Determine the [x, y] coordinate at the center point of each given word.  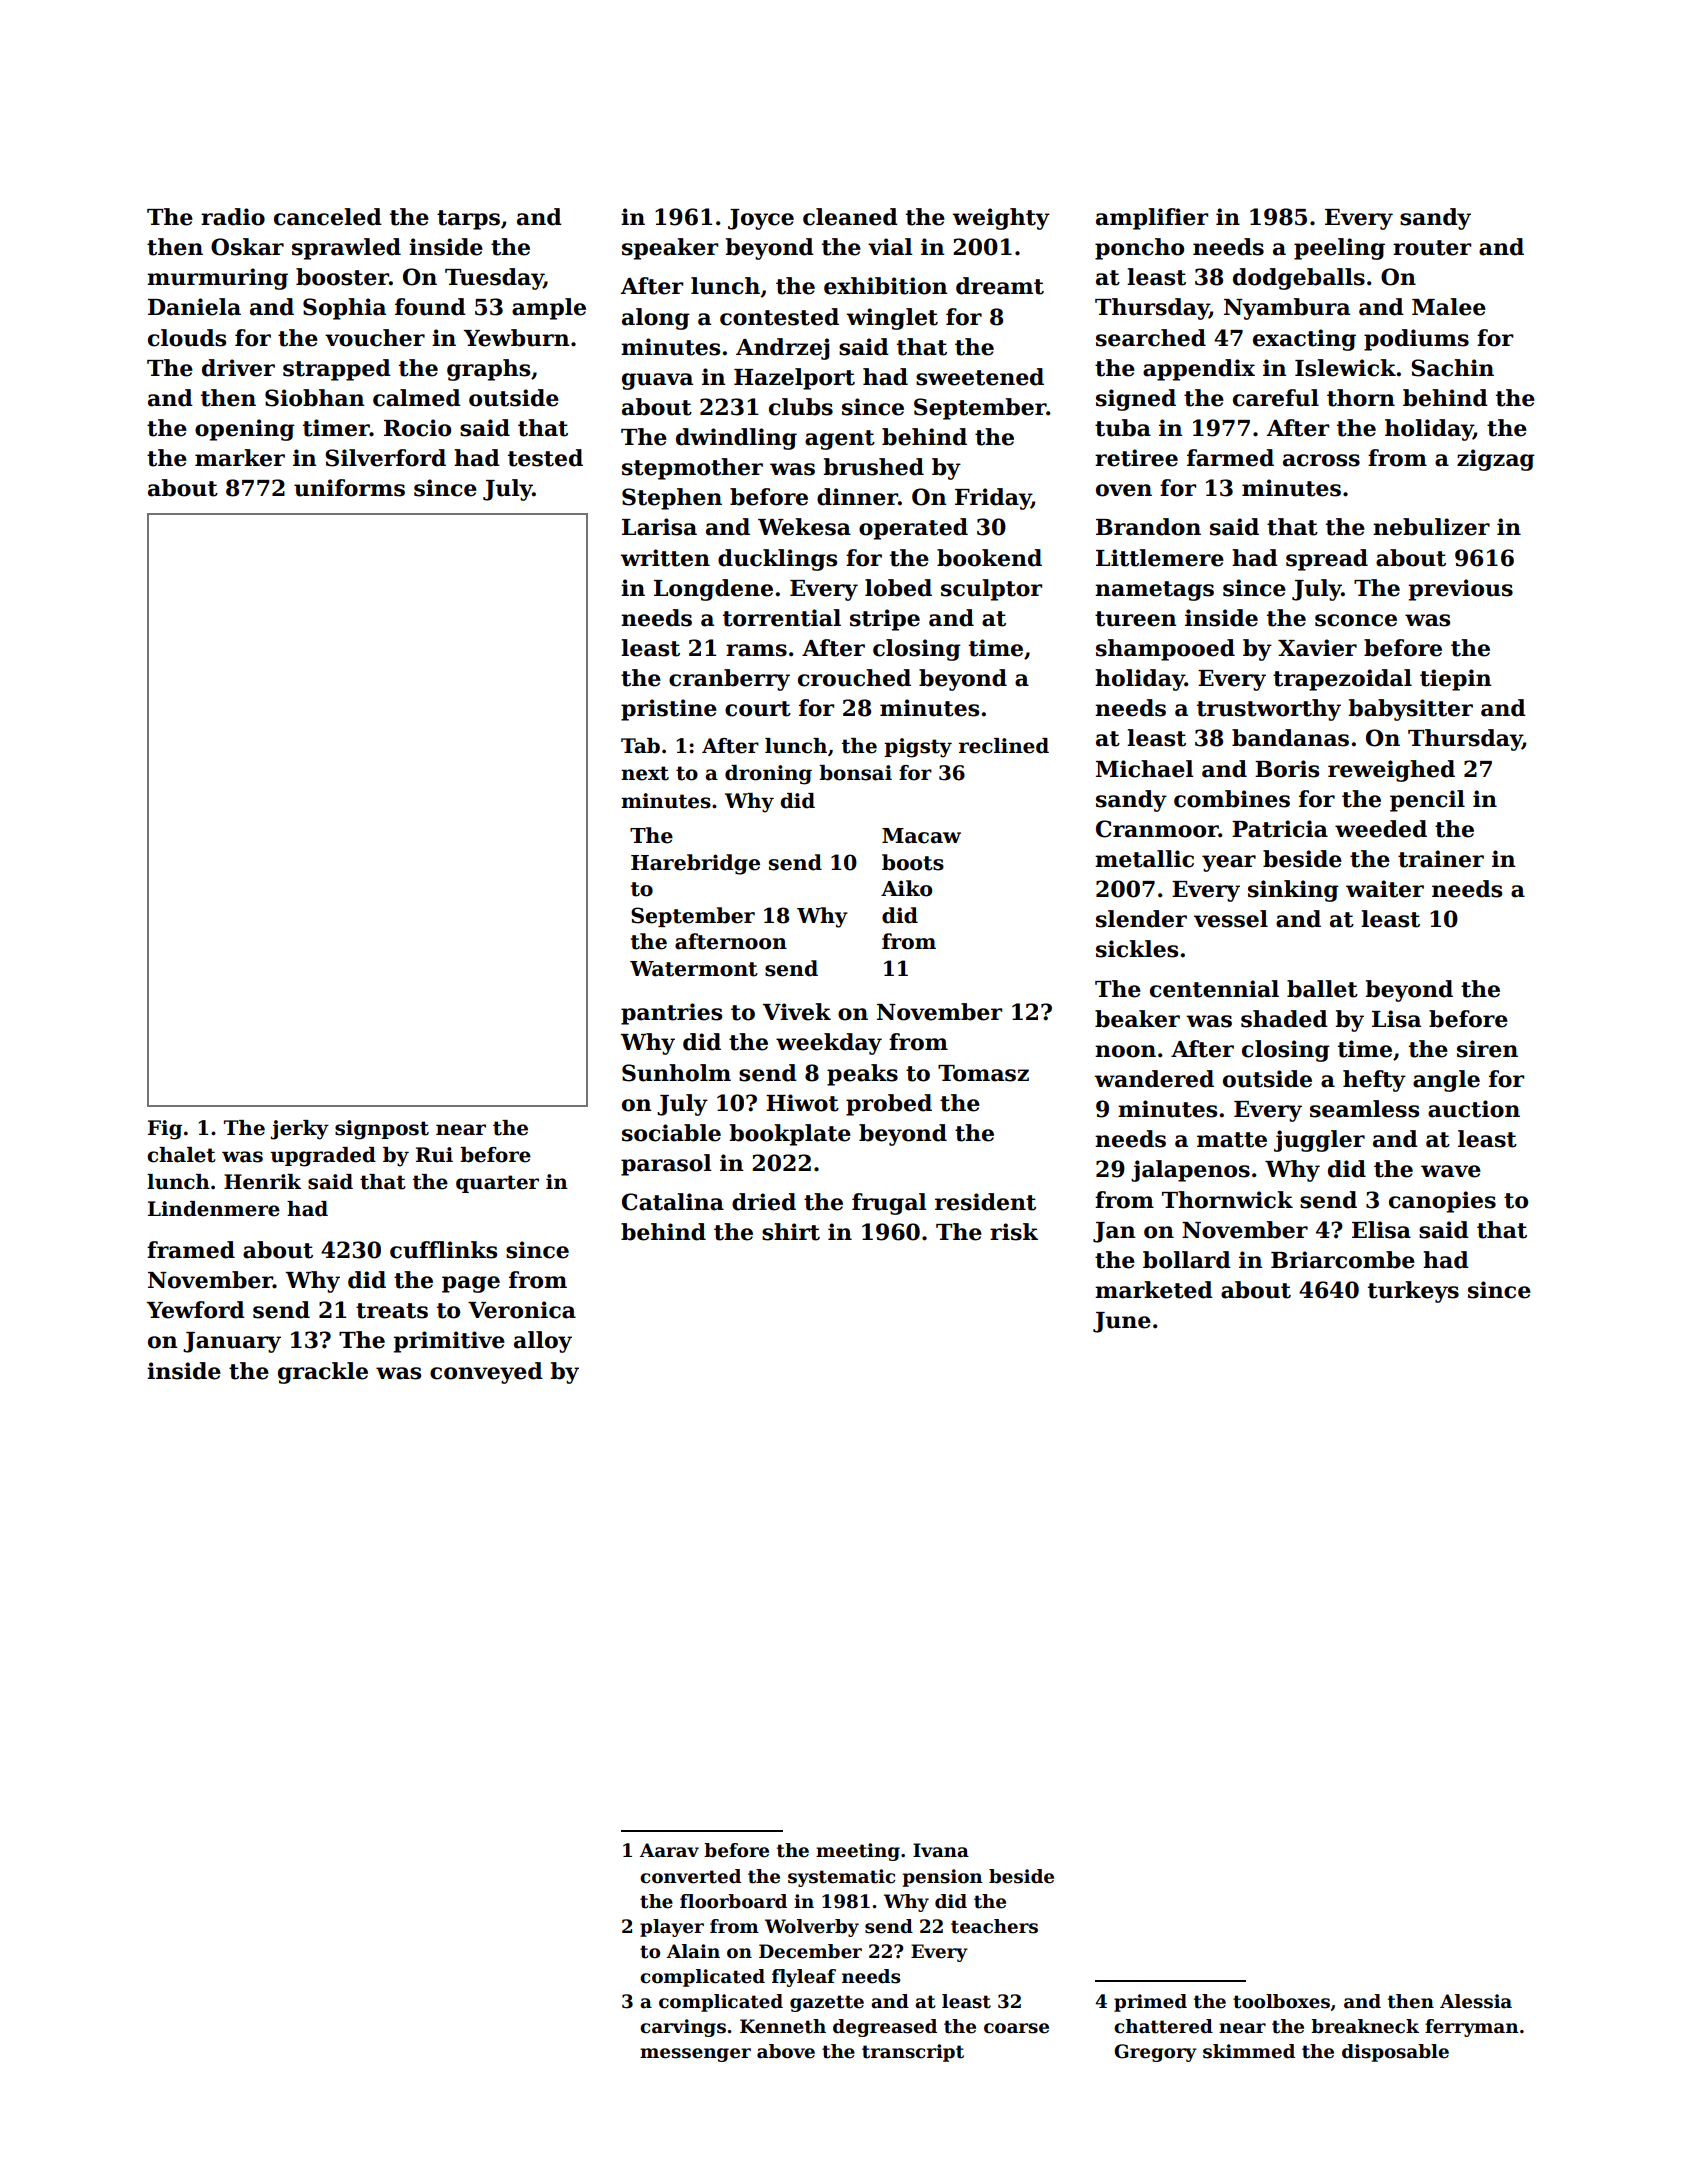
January [232, 1342]
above [786, 2051]
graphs [488, 370]
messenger [695, 2055]
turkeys [1413, 1292]
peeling [1339, 249]
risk [1014, 1232]
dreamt [1000, 286]
